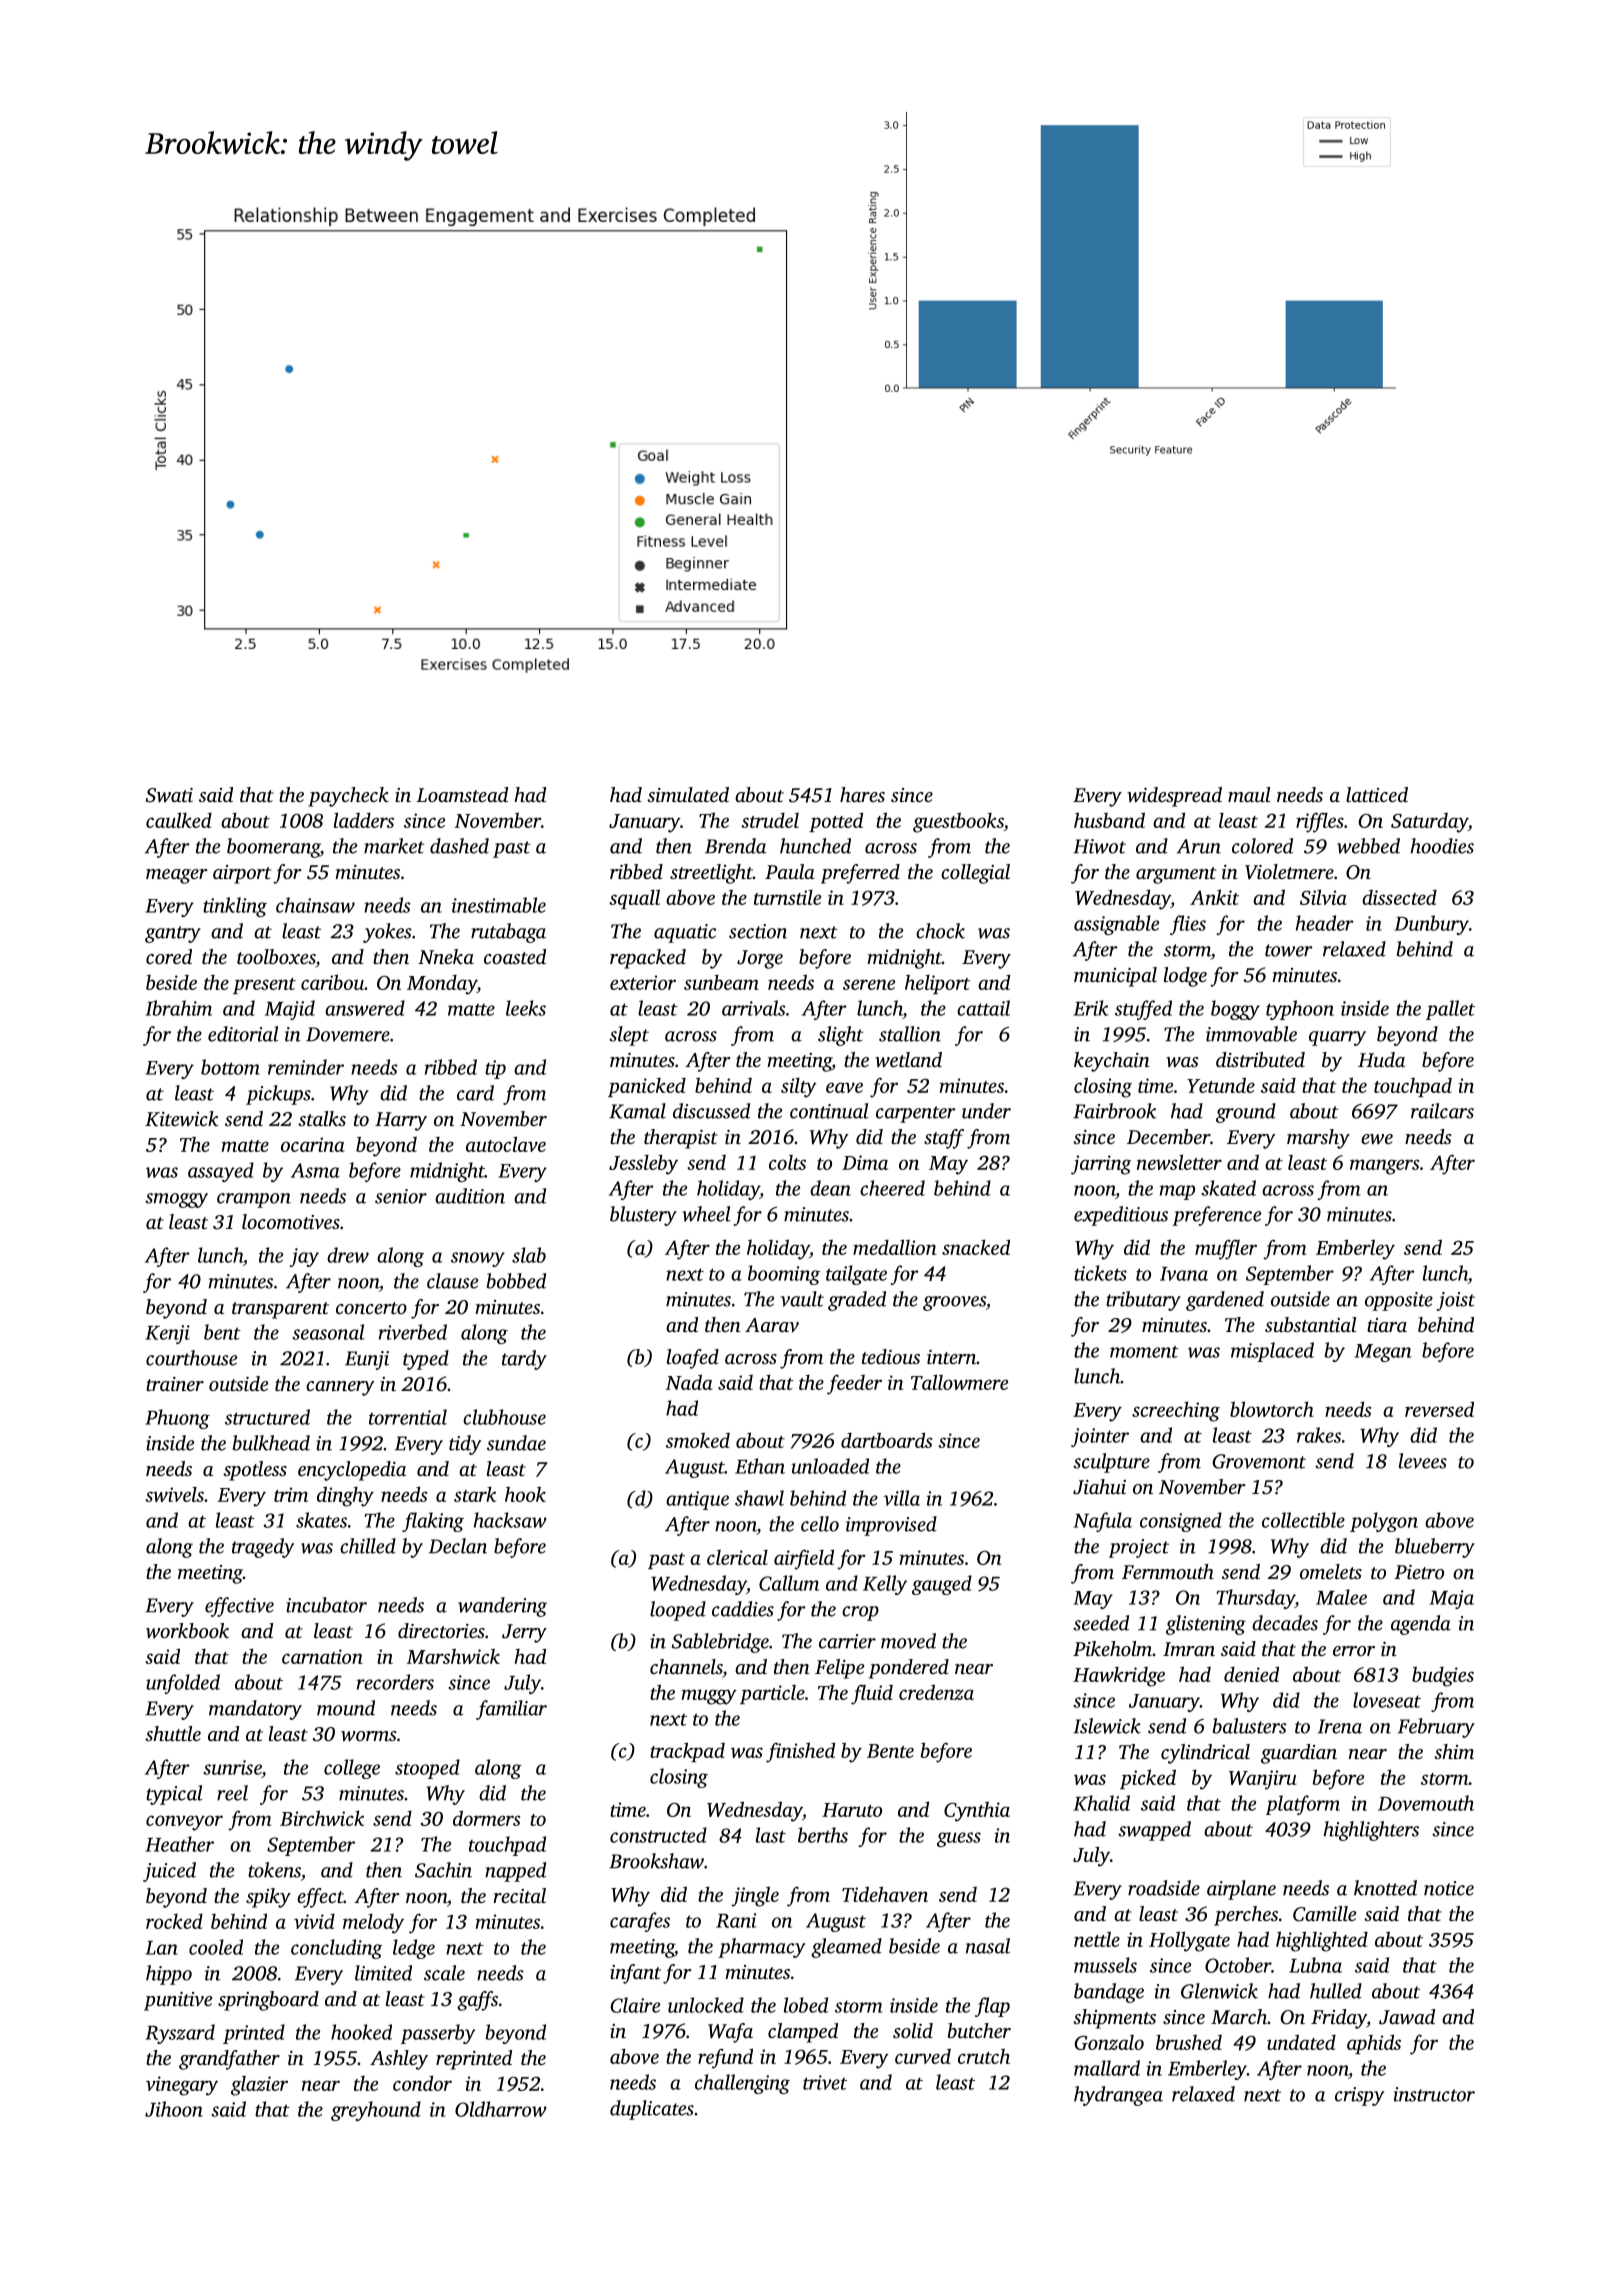  Describe the element at coordinates (886, 1440) in the screenshot. I see `dartboards` at that location.
